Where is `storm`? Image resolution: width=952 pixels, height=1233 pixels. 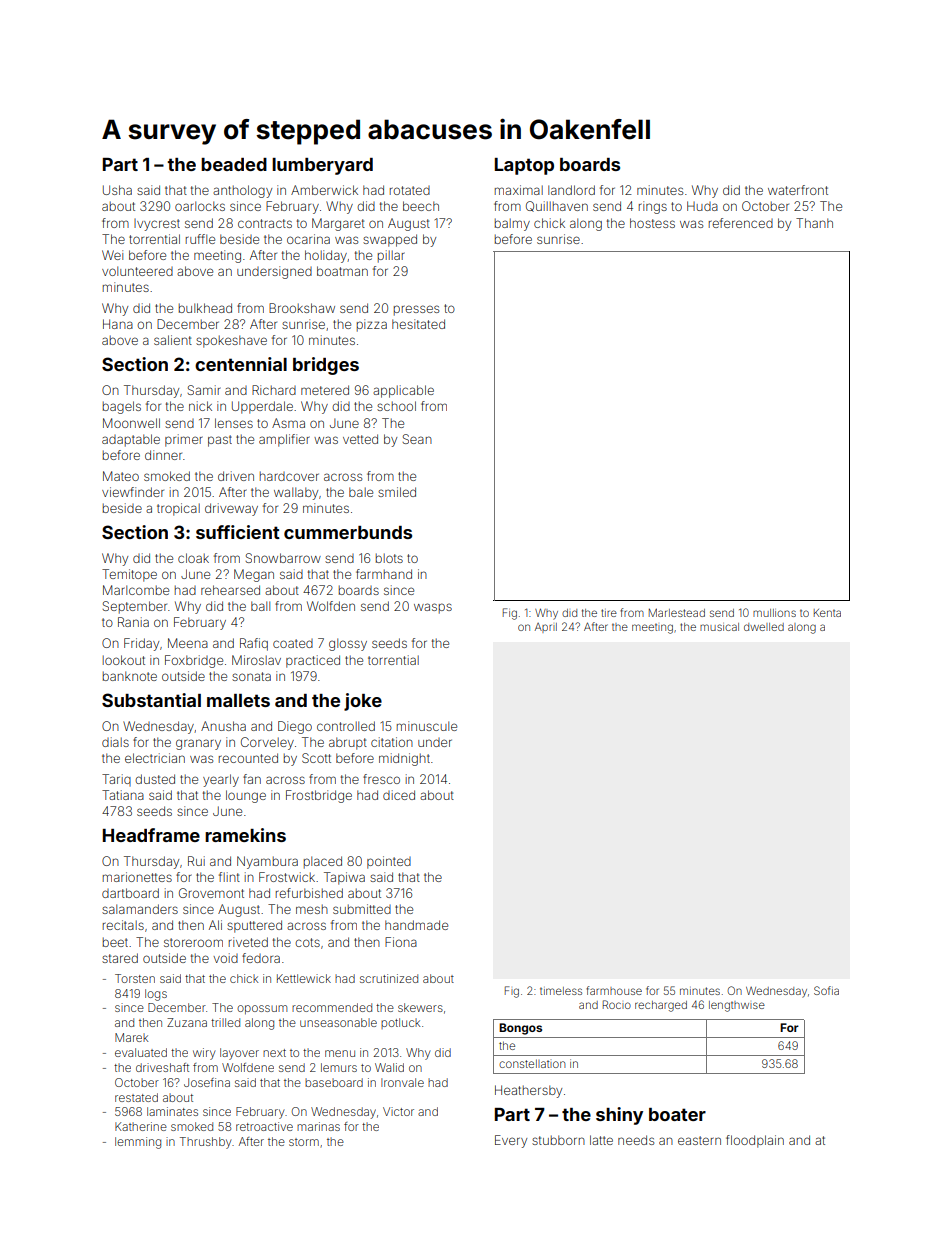
storm is located at coordinates (304, 1142).
